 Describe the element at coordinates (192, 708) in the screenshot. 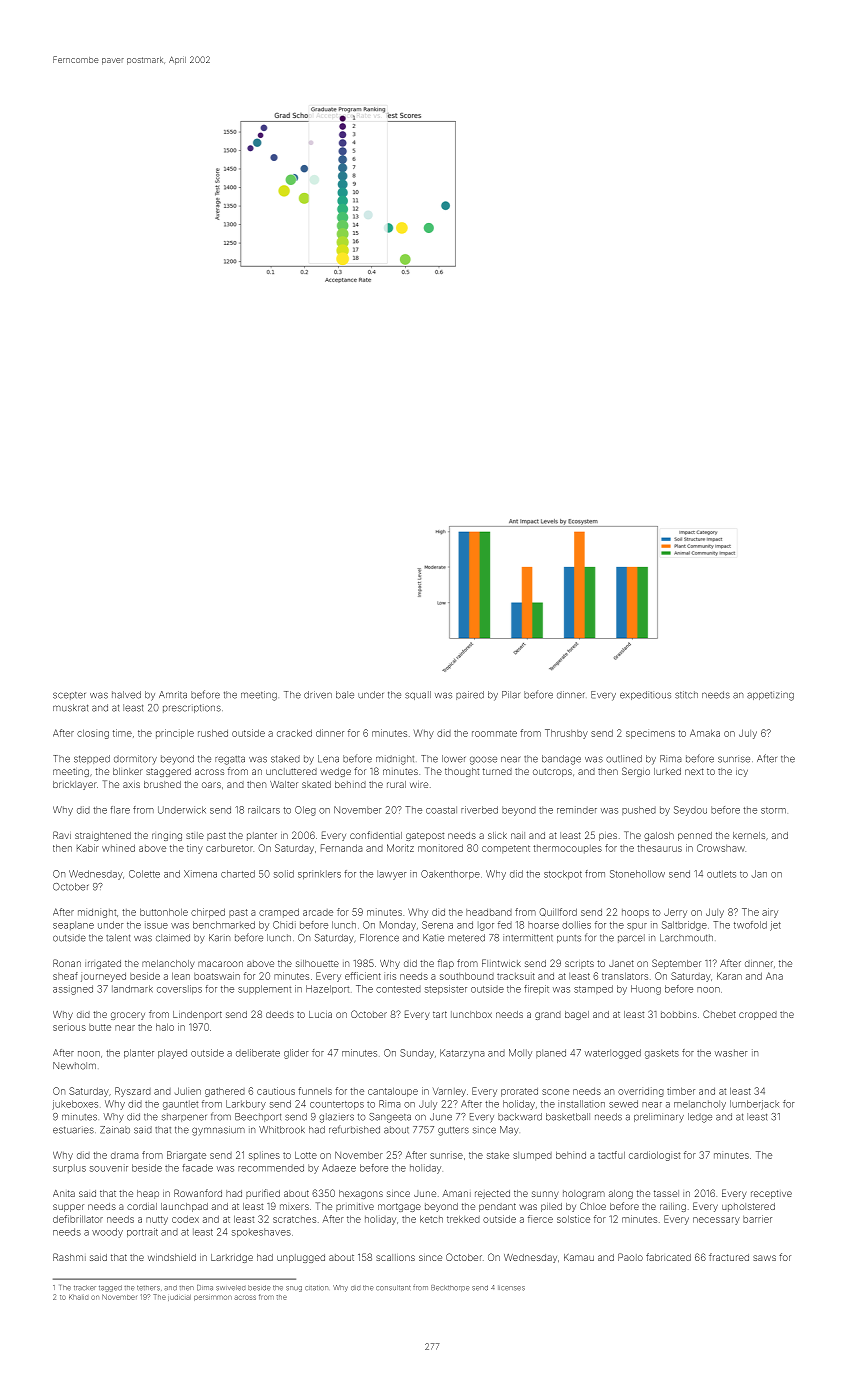

I see `prescriptions` at that location.
